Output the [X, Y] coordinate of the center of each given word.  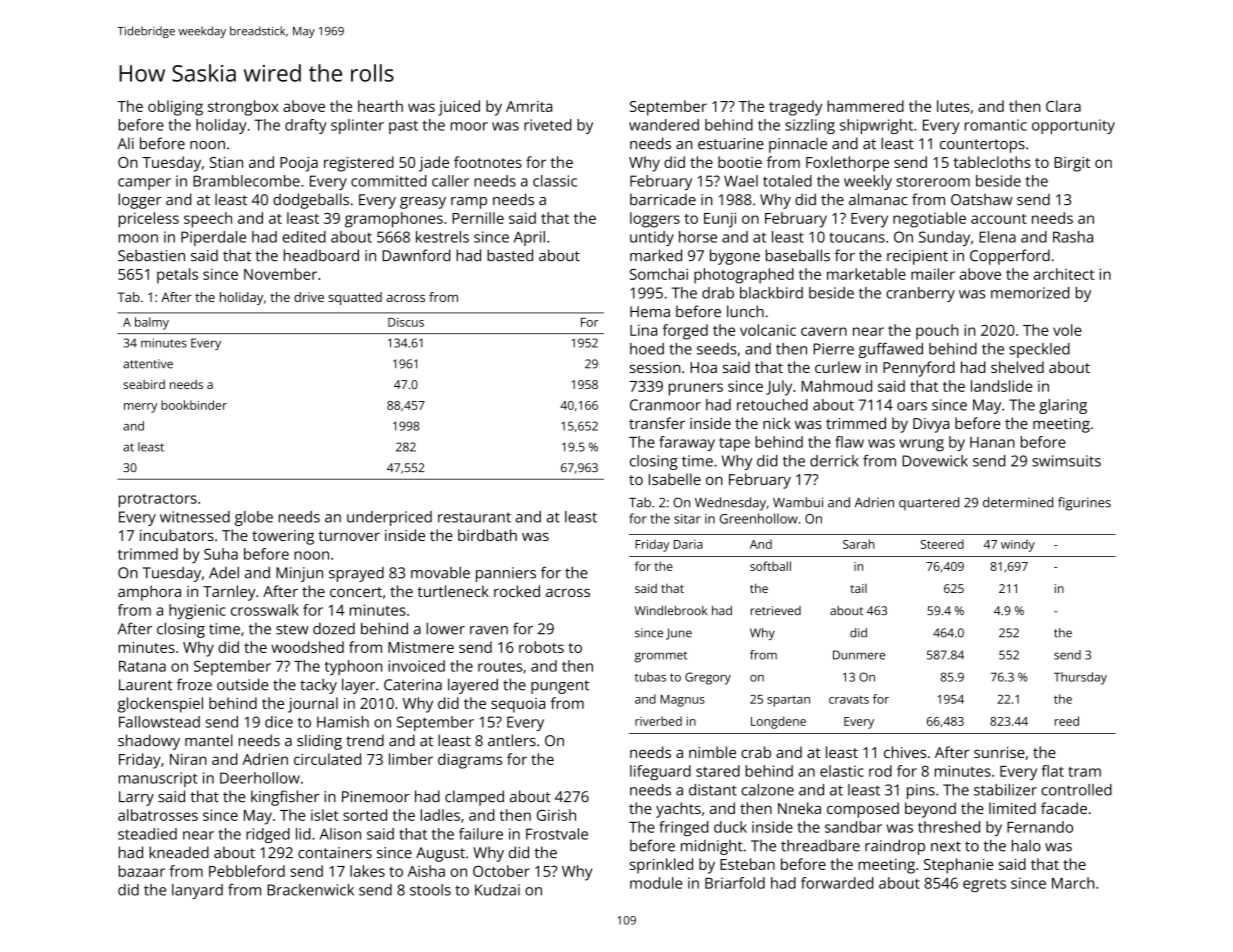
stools [430, 890]
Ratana [142, 666]
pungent [560, 687]
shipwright [876, 126]
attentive [148, 364]
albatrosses [158, 815]
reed [1067, 721]
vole [1067, 330]
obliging [175, 108]
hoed [647, 349]
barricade [663, 199]
